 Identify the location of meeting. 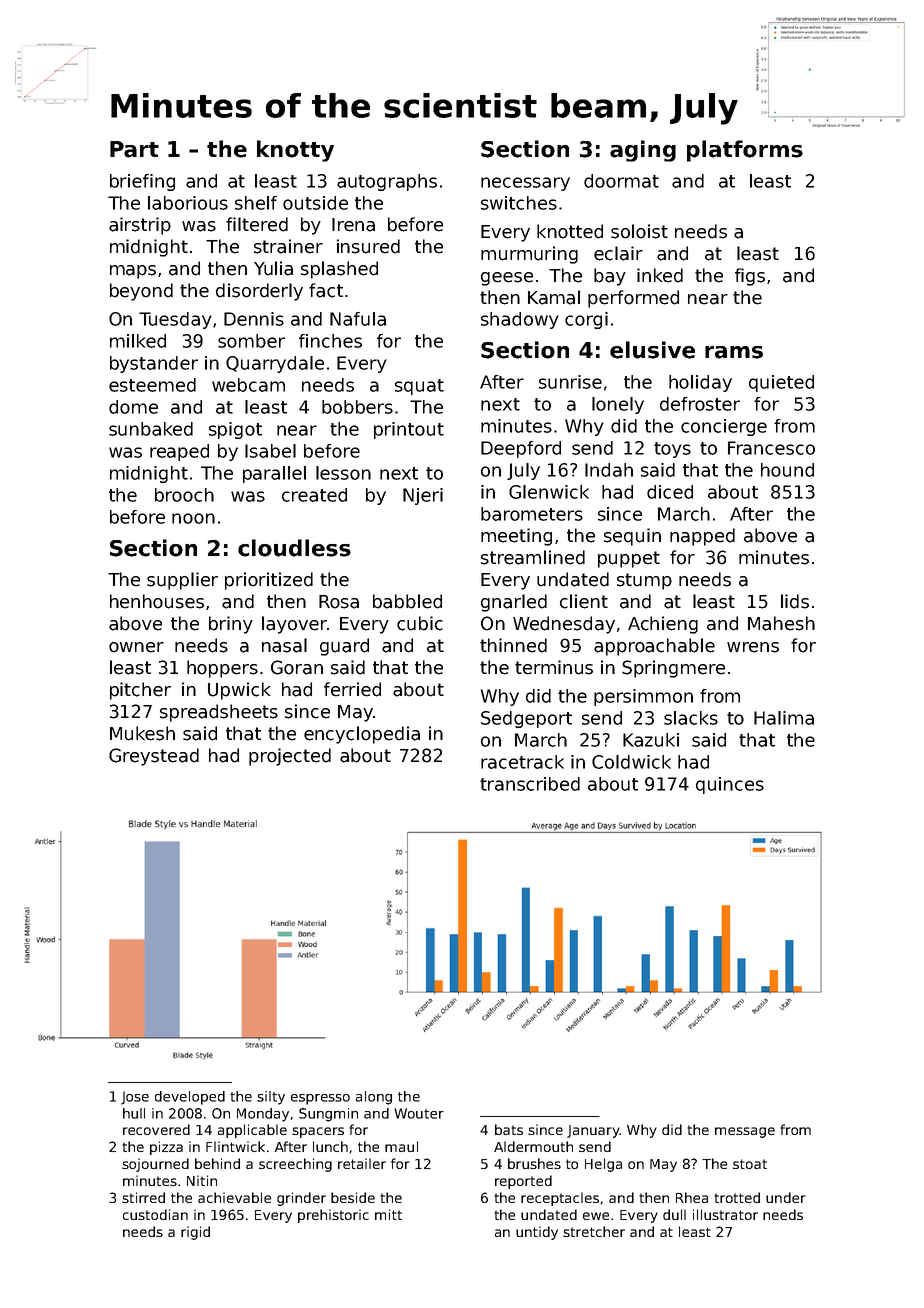
(516, 537).
